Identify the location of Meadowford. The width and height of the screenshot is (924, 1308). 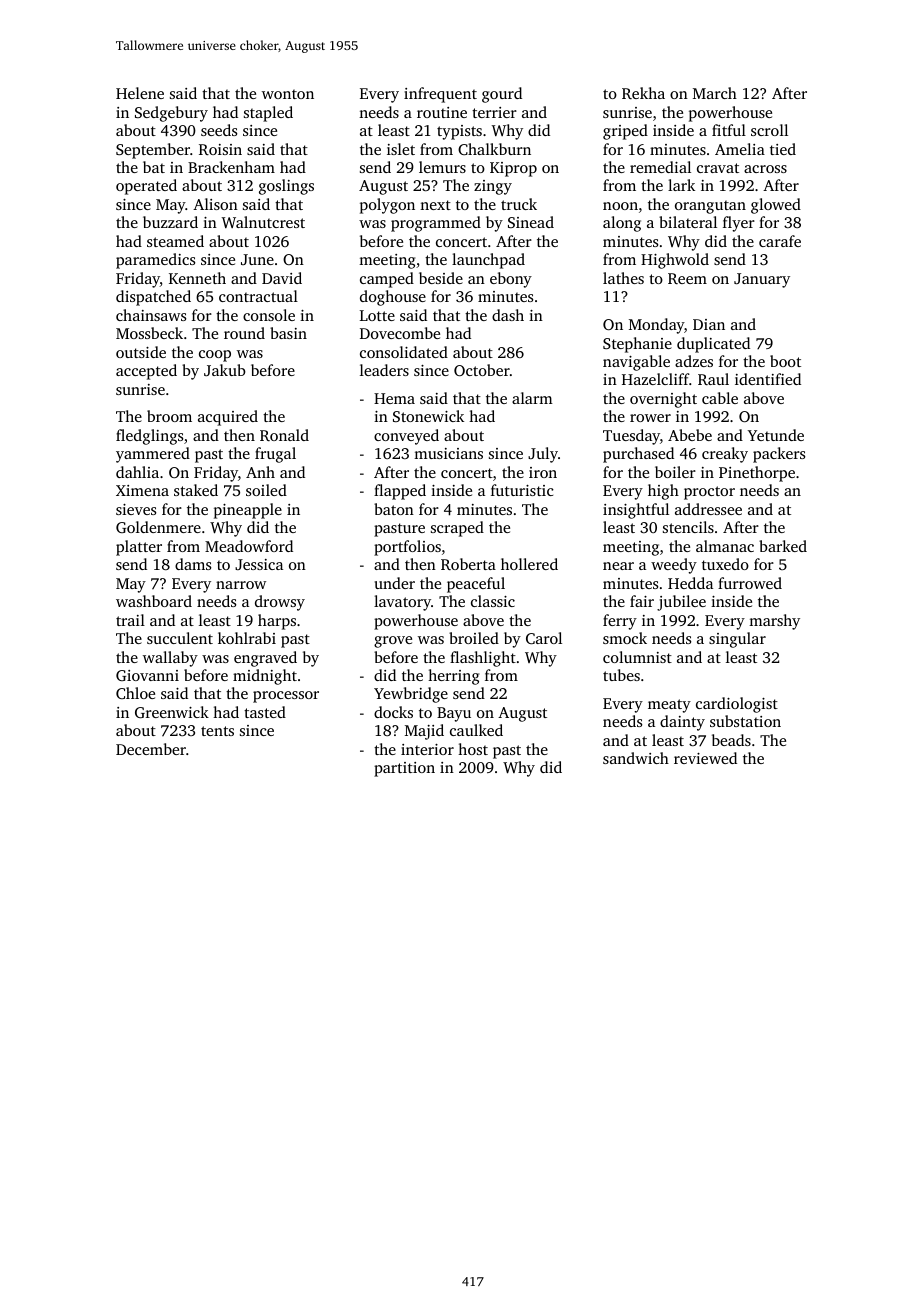
(249, 546).
